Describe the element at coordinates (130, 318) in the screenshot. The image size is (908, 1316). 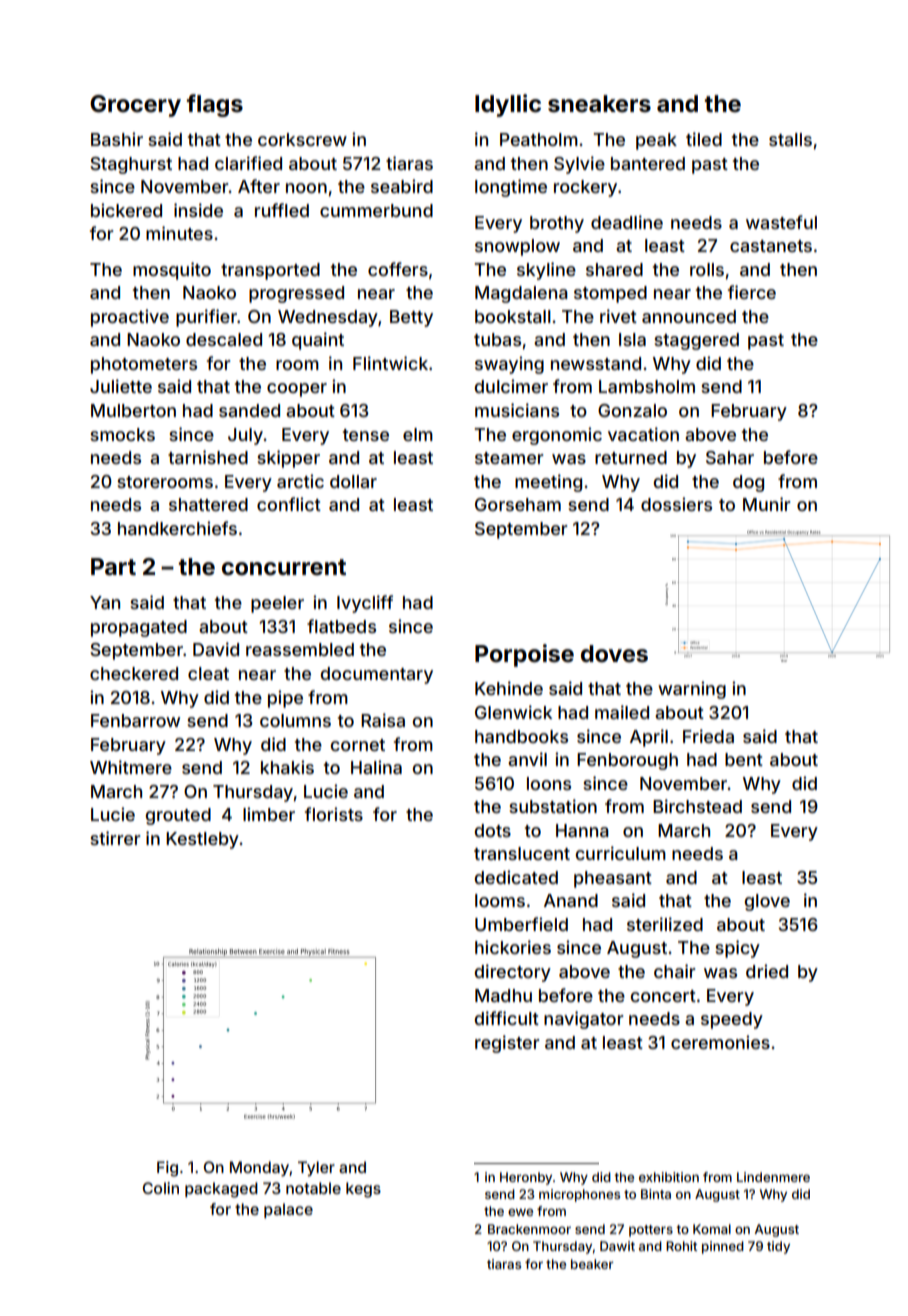
I see `proactive` at that location.
